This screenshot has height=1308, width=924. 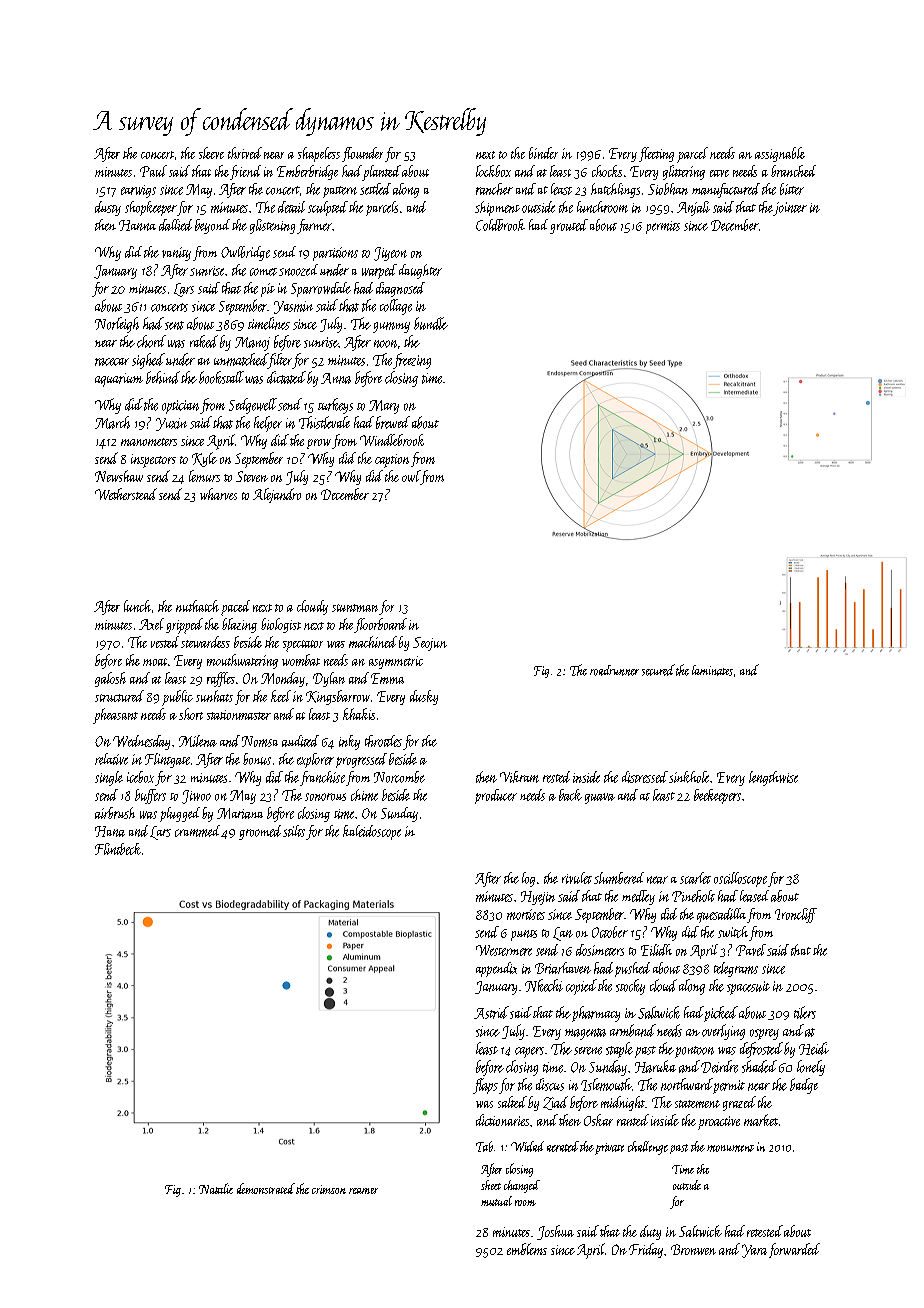 What do you see at coordinates (796, 915) in the screenshot?
I see `Ironcliff` at bounding box center [796, 915].
